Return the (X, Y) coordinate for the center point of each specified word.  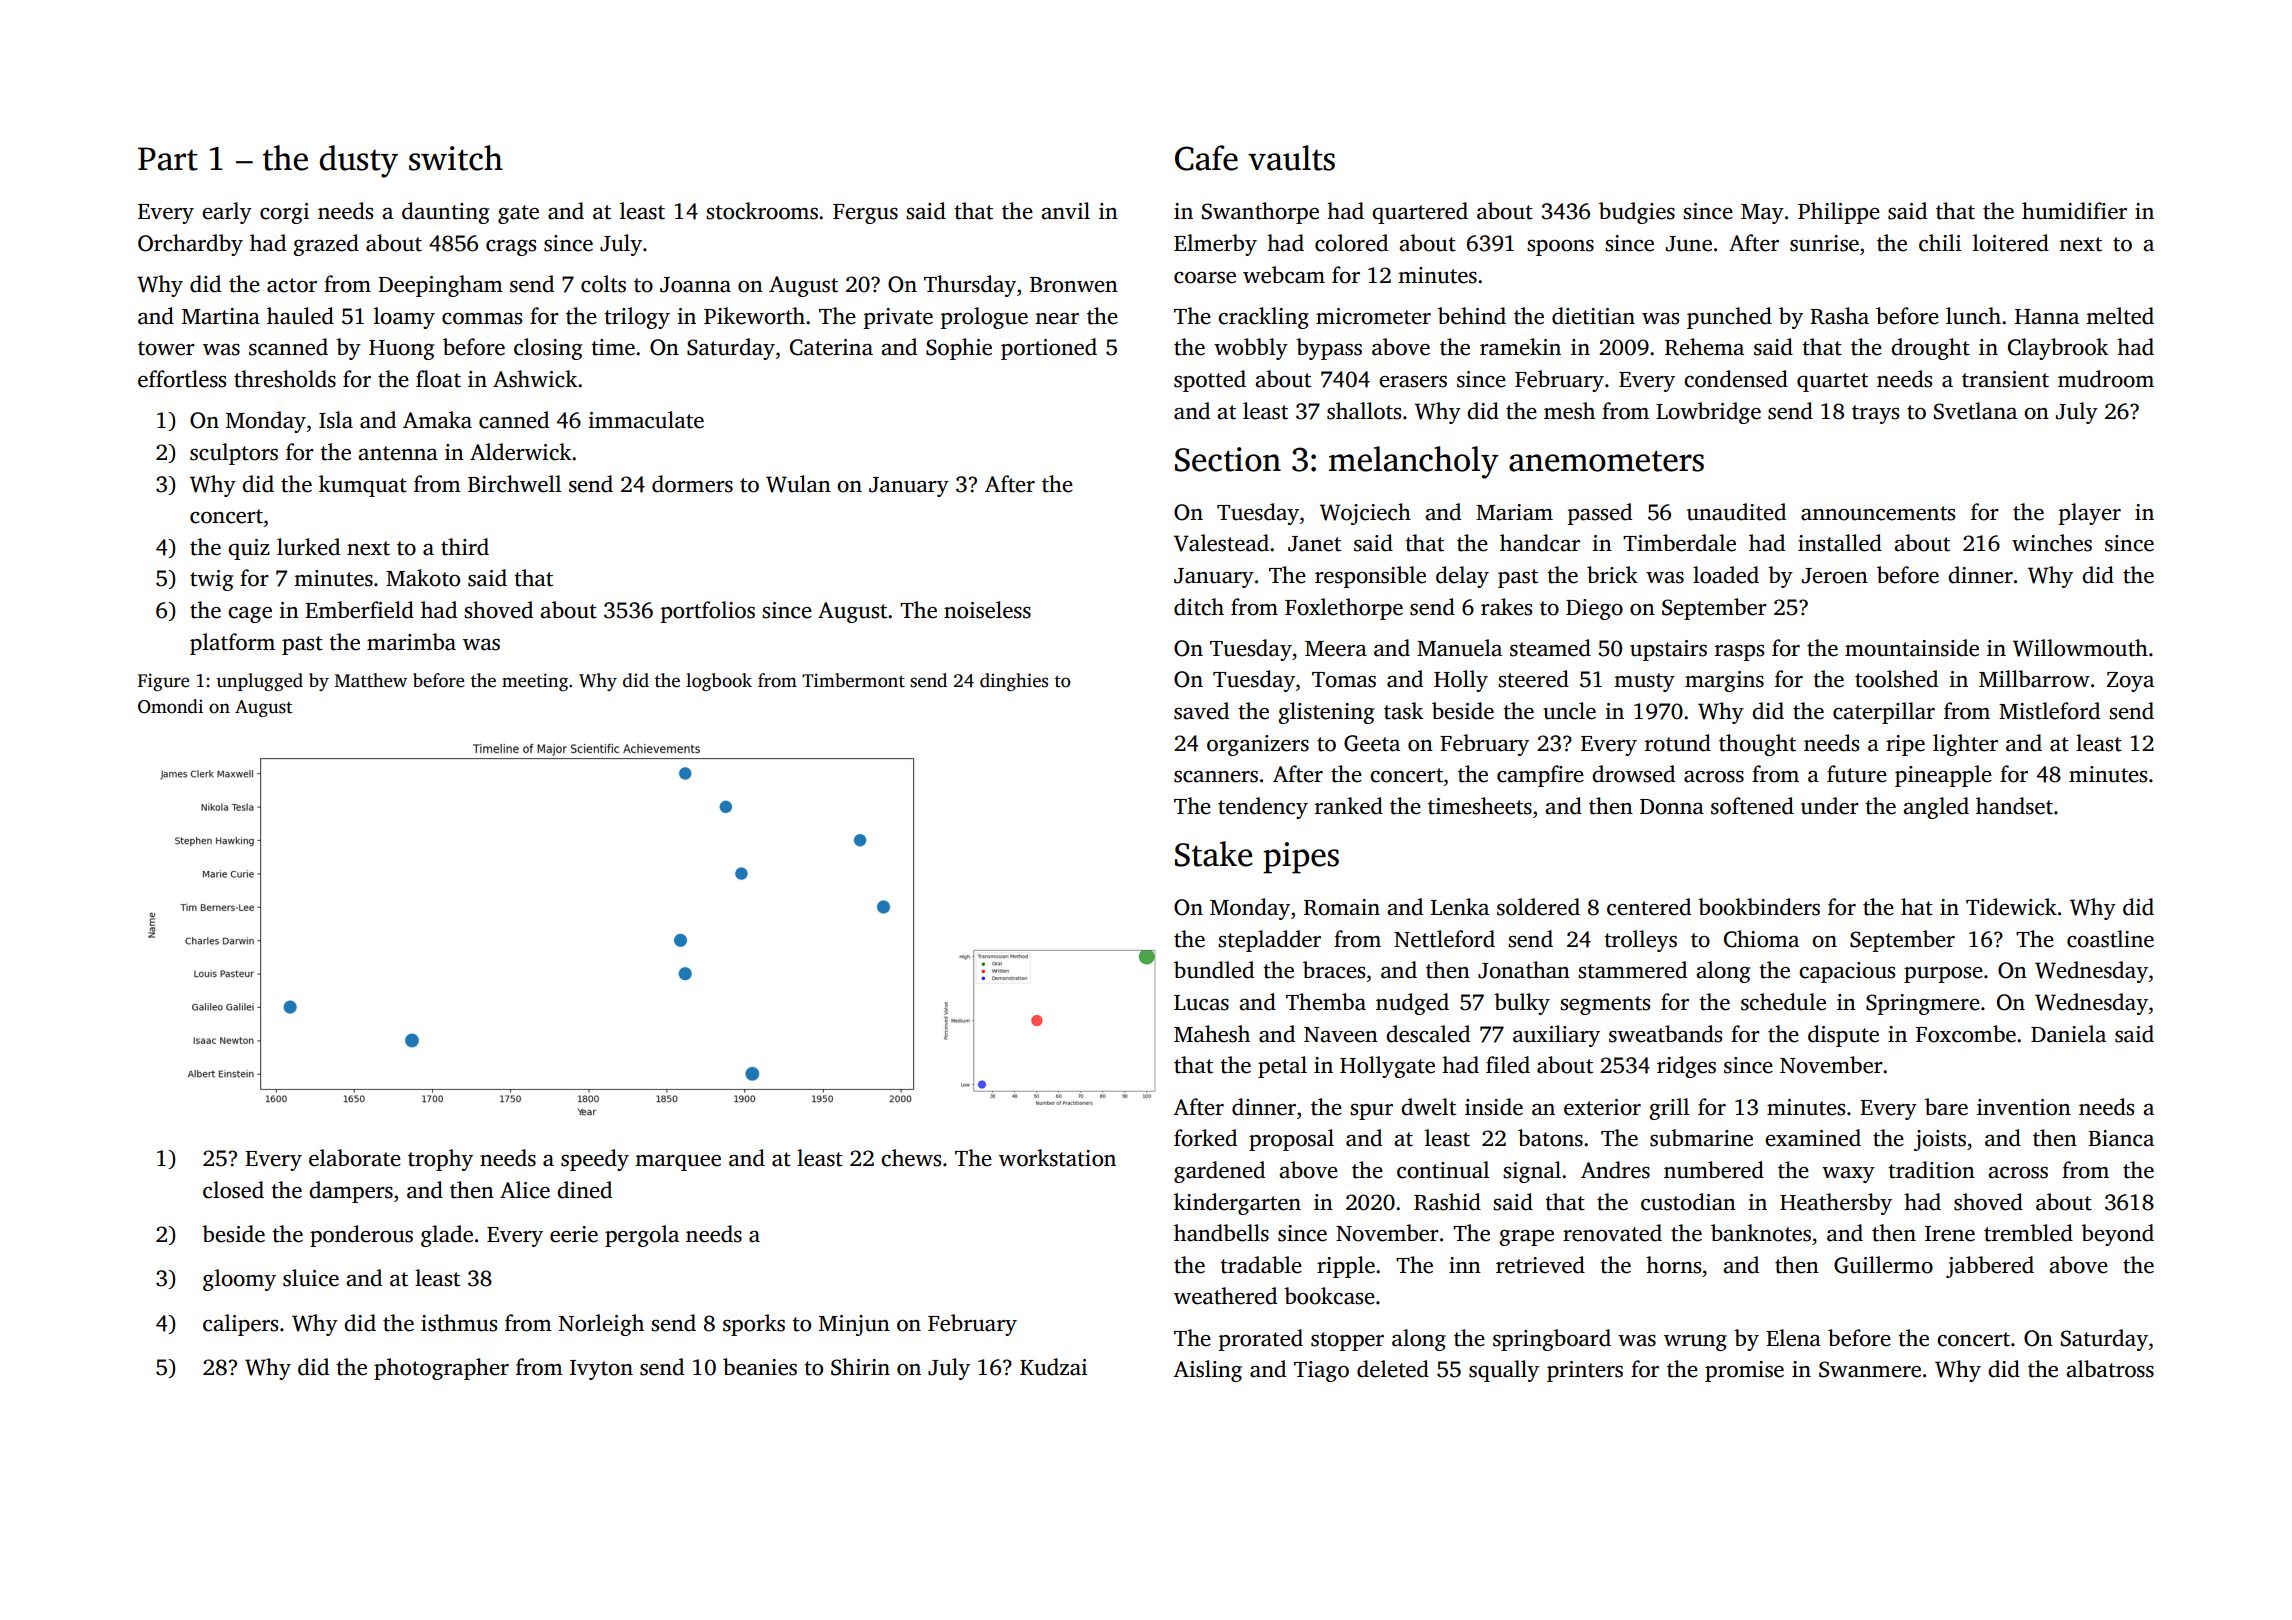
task (1403, 711)
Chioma (1761, 939)
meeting (535, 682)
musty (1644, 682)
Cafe (1206, 158)
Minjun (854, 1325)
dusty (358, 161)
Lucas (1201, 1003)
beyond (2117, 1235)
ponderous (361, 1236)
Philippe (1839, 213)
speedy (595, 1160)
